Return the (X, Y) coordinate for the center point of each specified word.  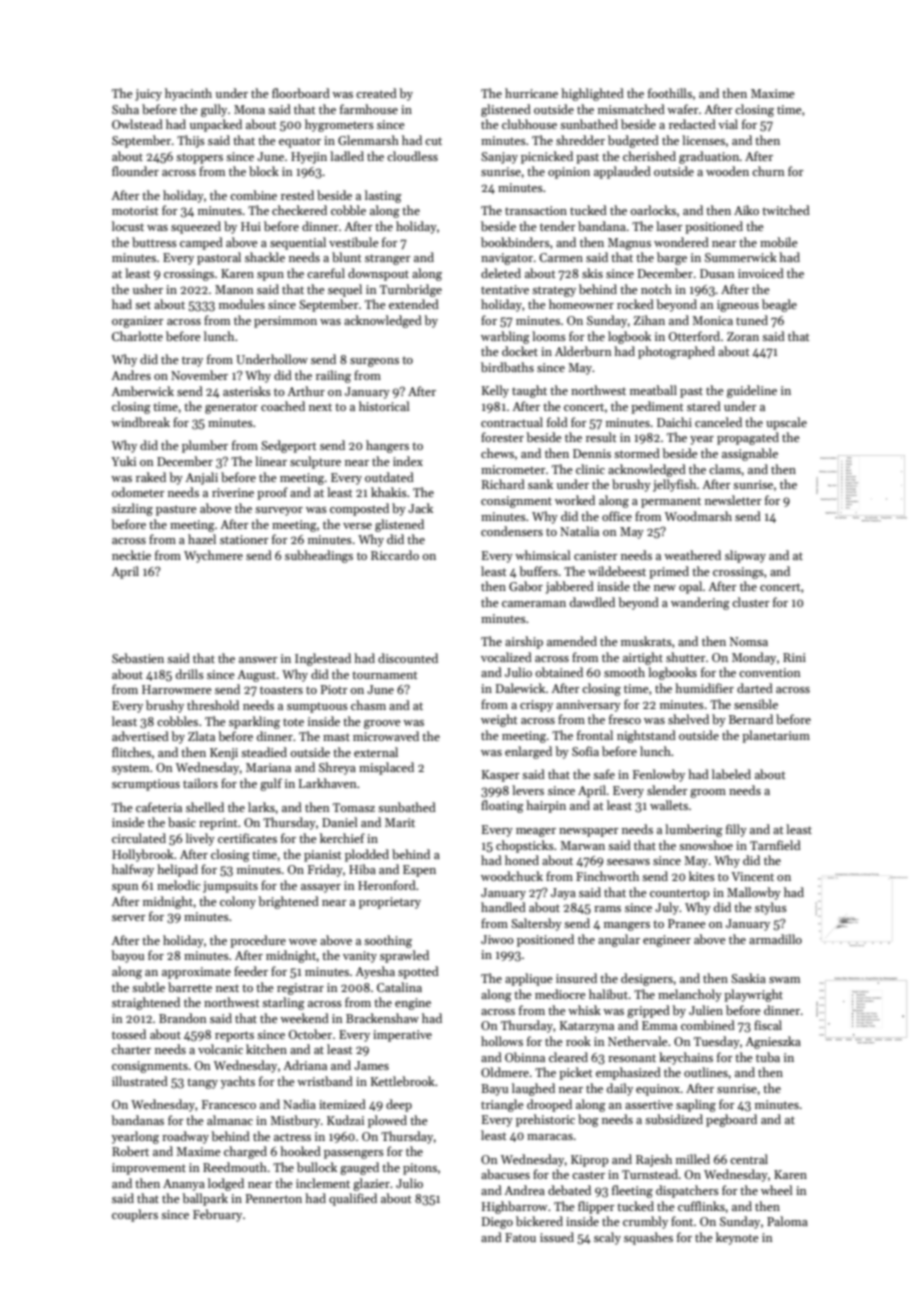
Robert (130, 1151)
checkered (299, 210)
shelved (688, 719)
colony (238, 902)
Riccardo (395, 555)
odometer (138, 492)
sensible (756, 704)
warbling (505, 337)
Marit (400, 822)
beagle (779, 305)
